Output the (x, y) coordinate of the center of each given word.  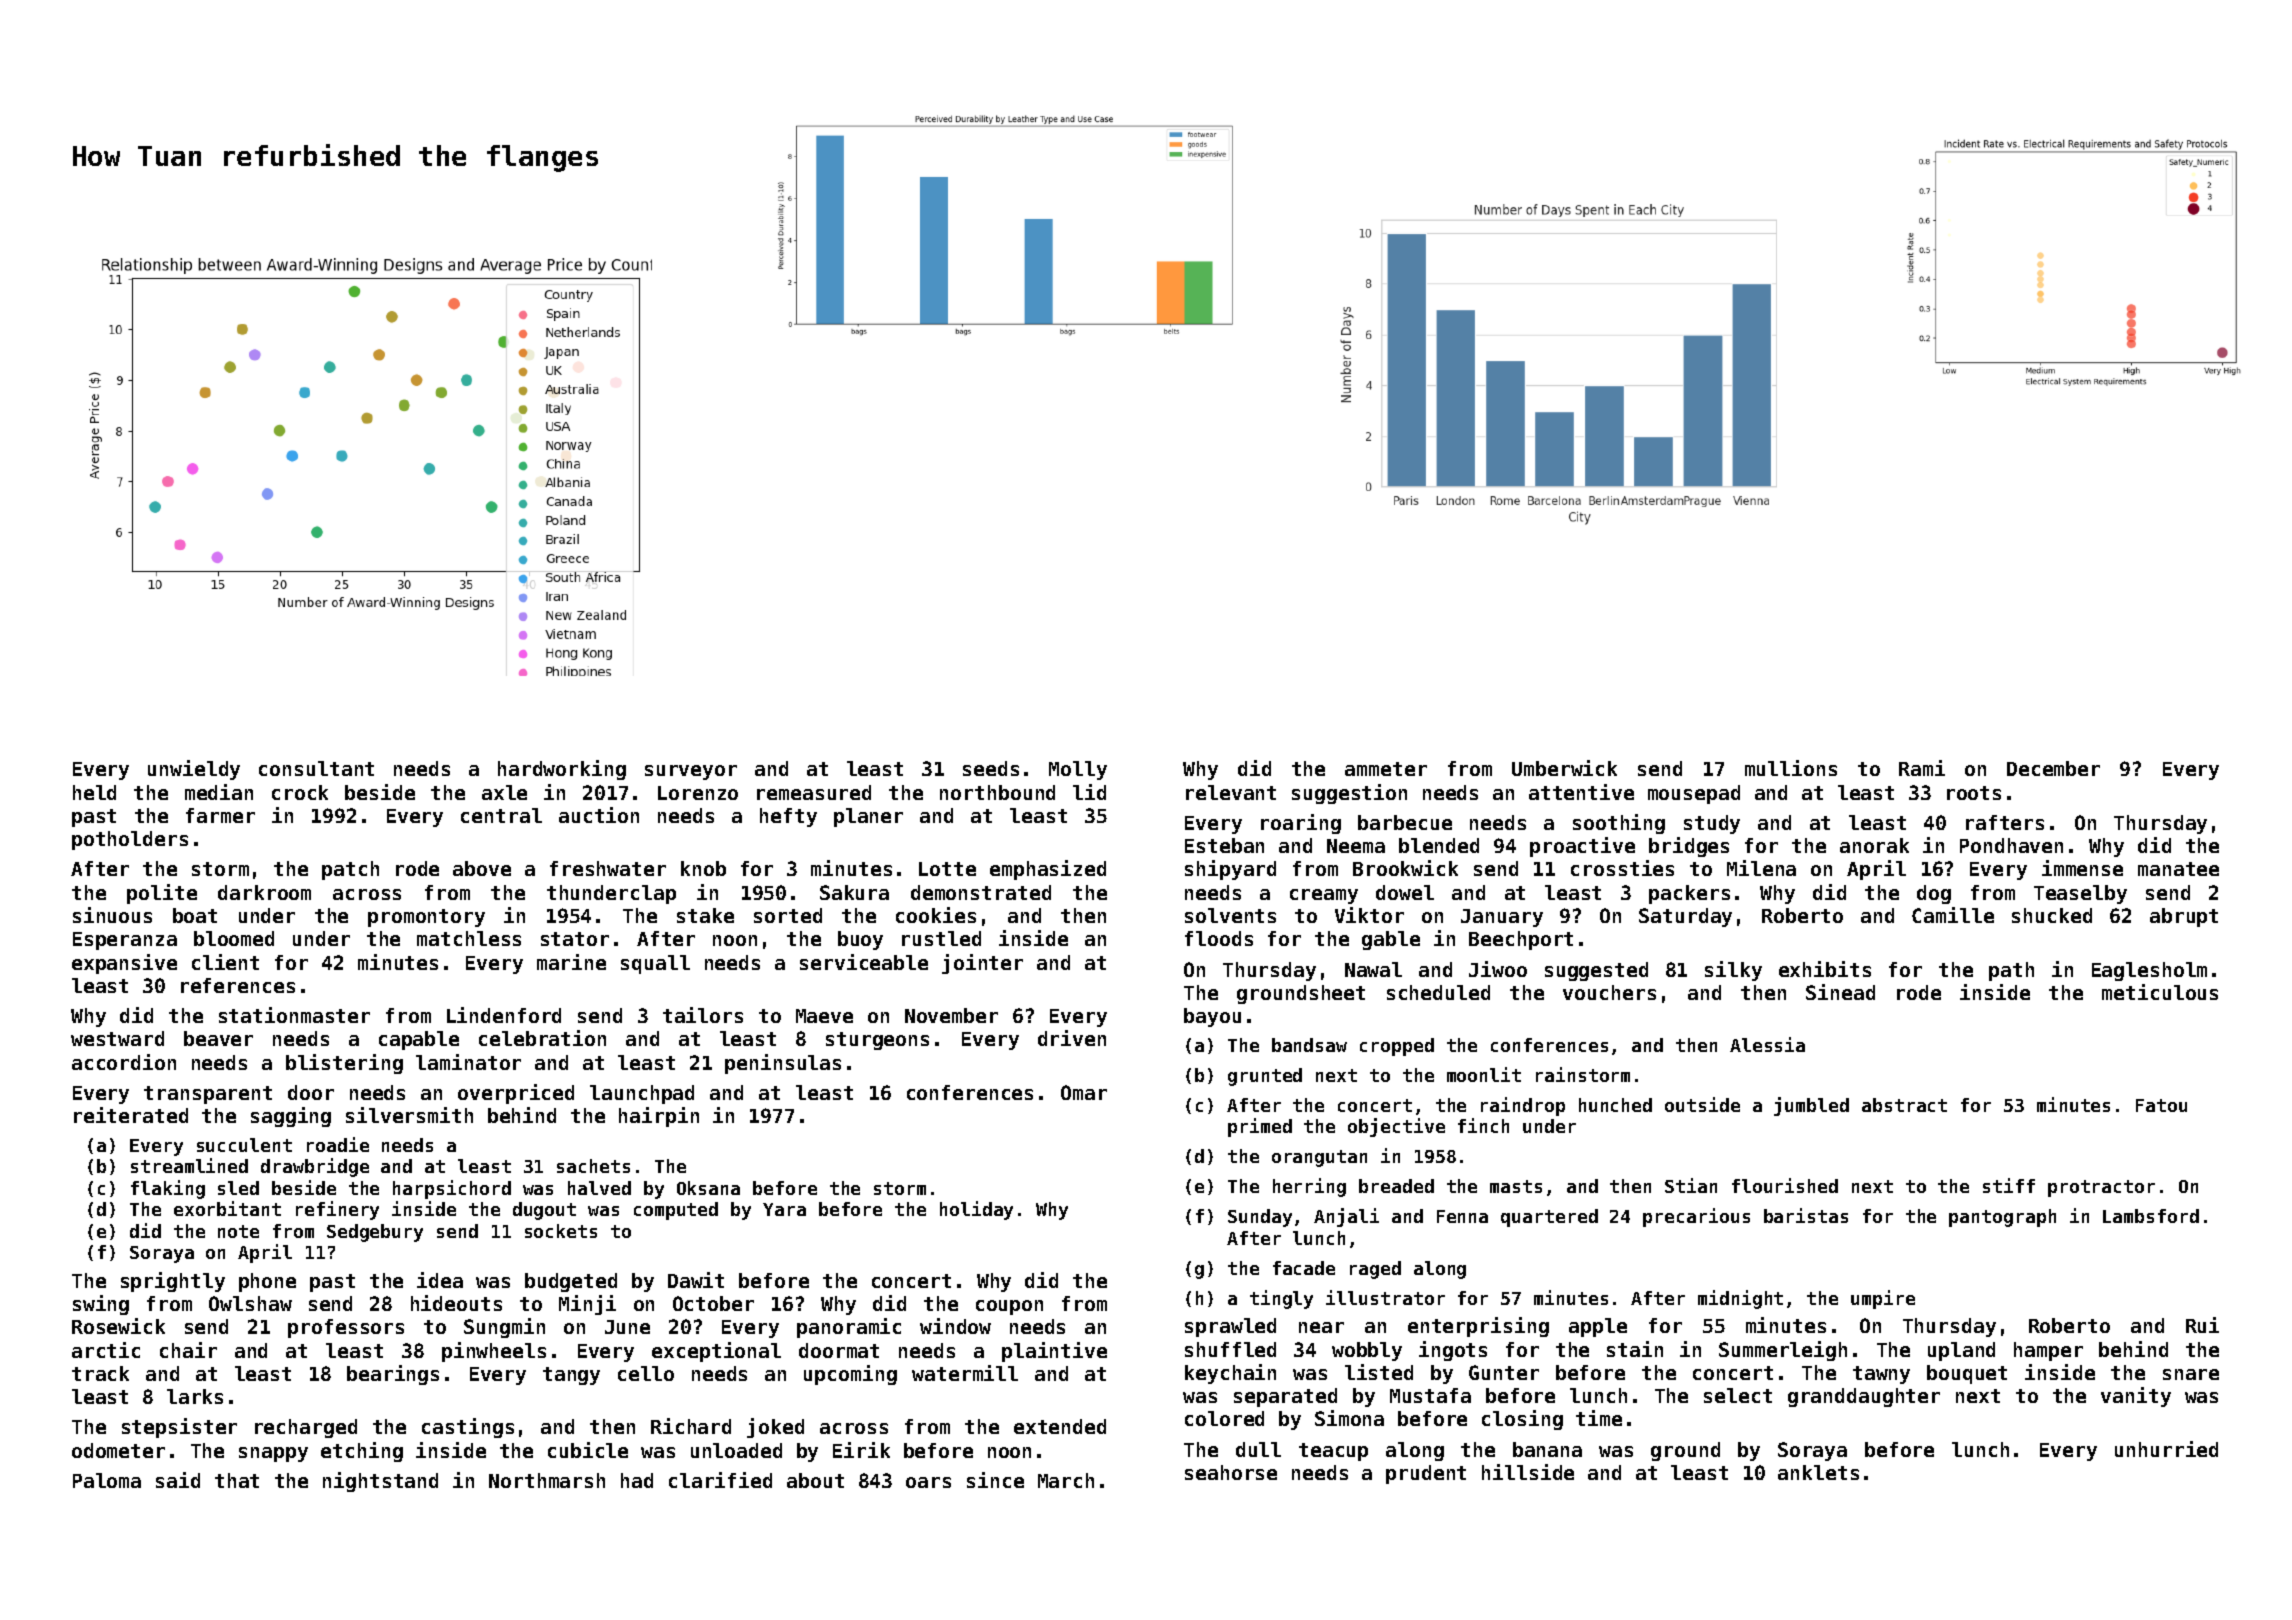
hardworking (562, 770)
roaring (1301, 824)
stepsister (179, 1428)
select (1738, 1395)
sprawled (1230, 1327)
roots (1974, 793)
